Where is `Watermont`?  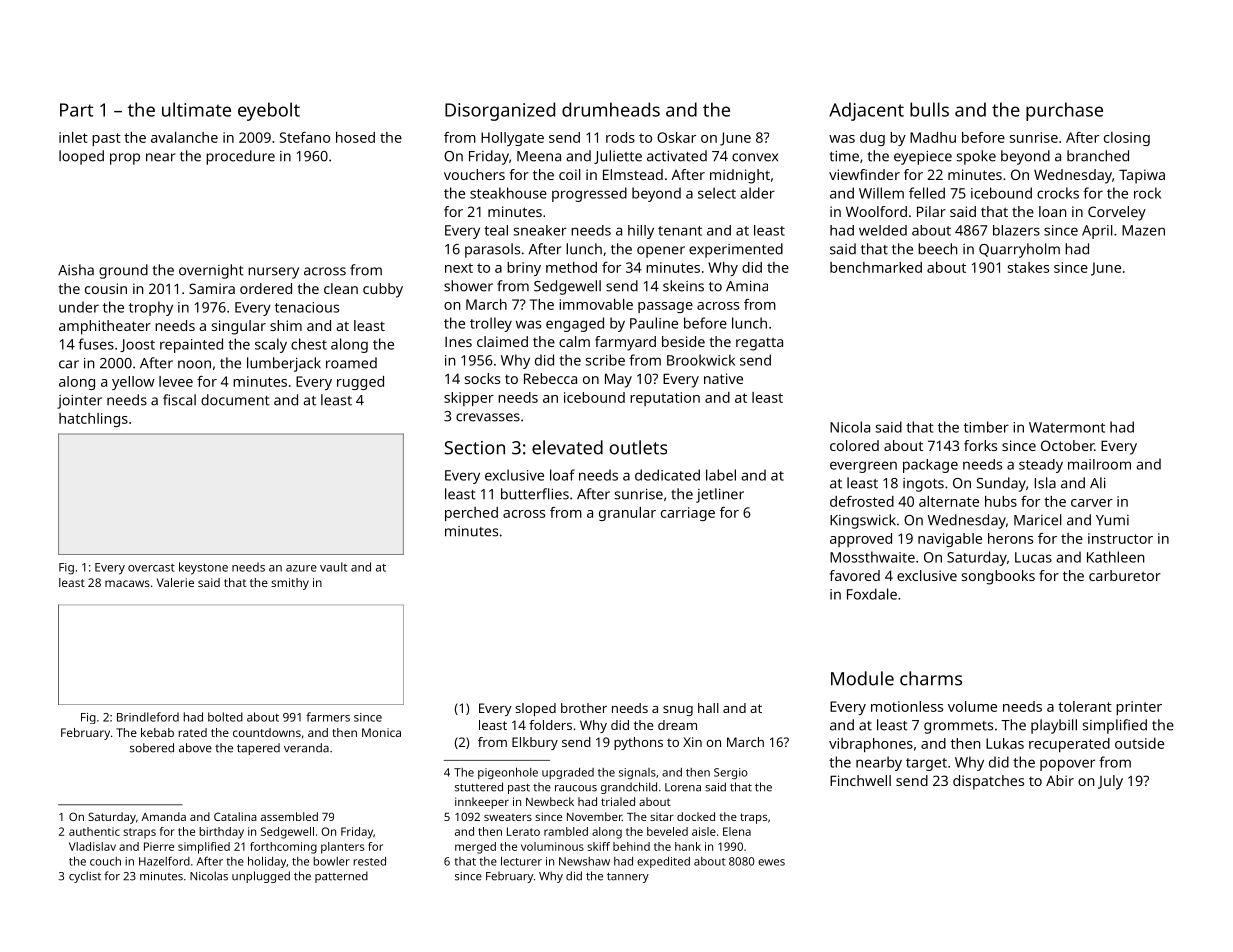 Watermont is located at coordinates (1067, 427).
